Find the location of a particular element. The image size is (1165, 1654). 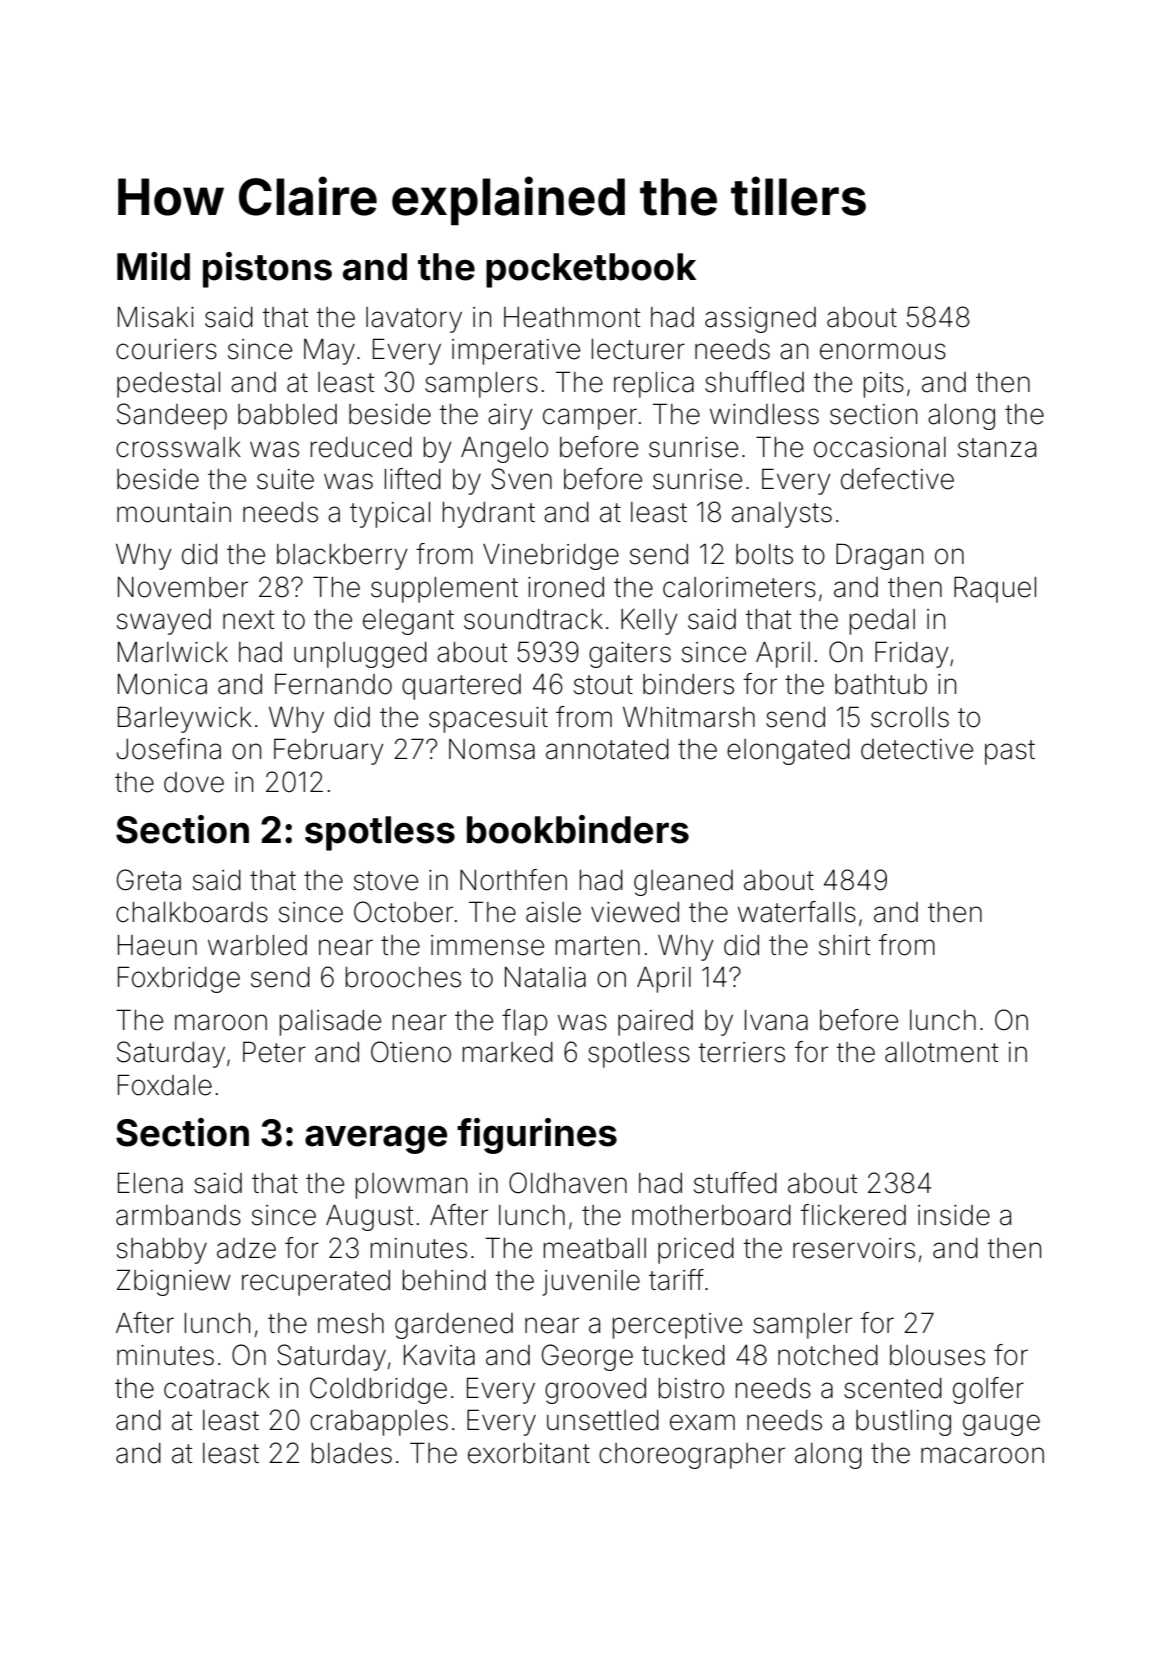

mountain is located at coordinates (174, 512).
